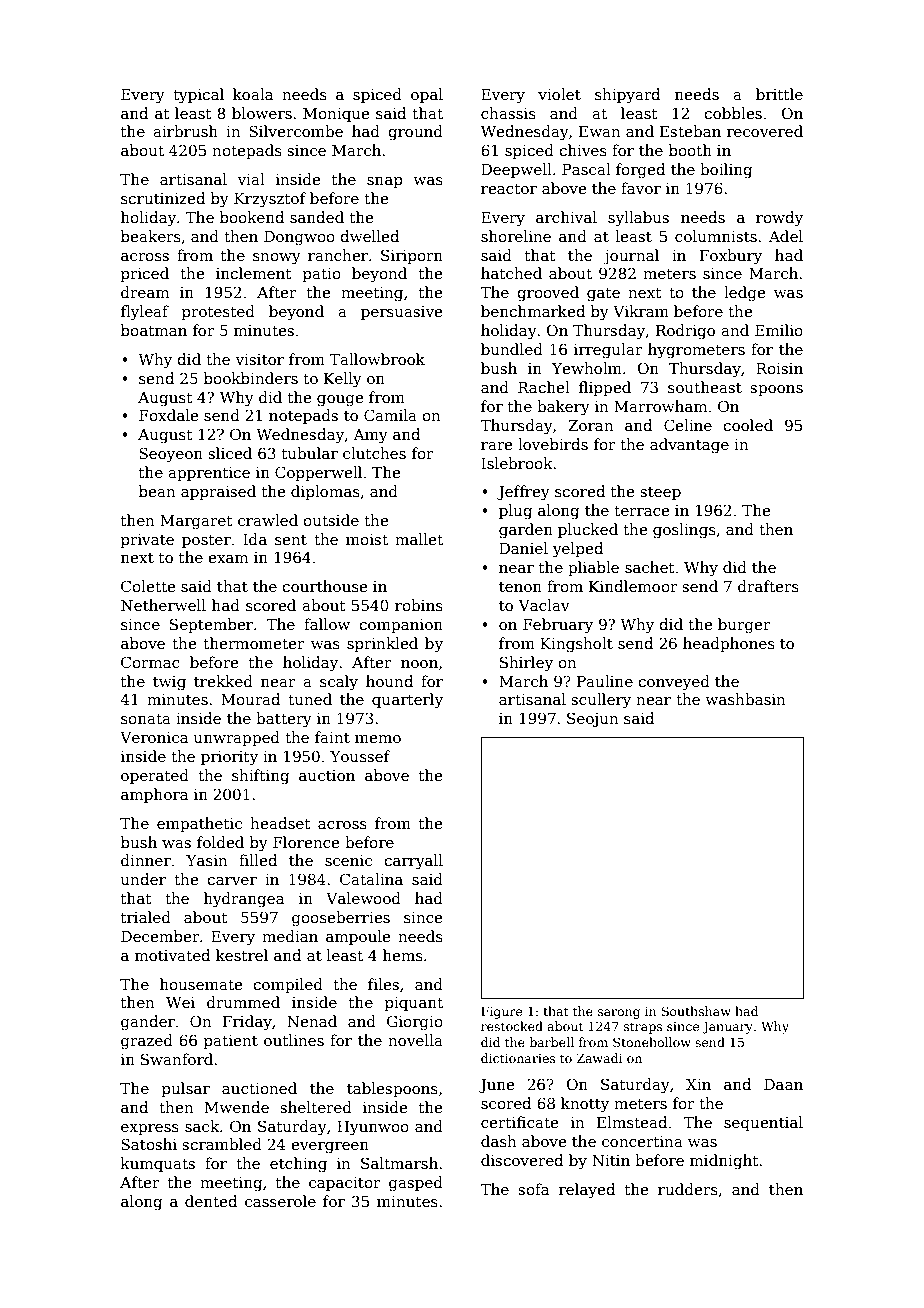 The image size is (924, 1308). What do you see at coordinates (413, 862) in the screenshot?
I see `carryall` at bounding box center [413, 862].
